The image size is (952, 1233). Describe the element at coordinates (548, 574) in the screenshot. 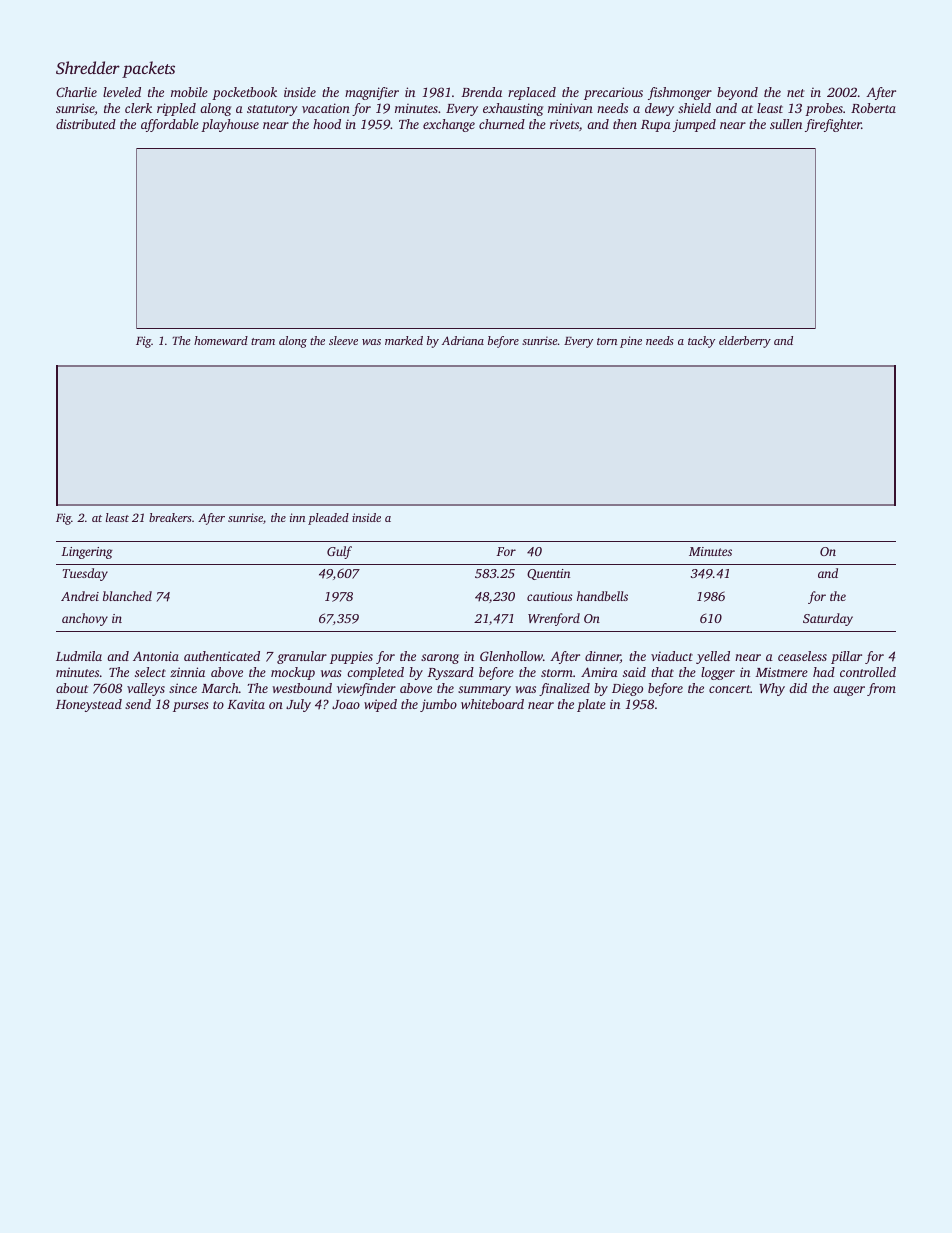

I see `Quentin` at that location.
